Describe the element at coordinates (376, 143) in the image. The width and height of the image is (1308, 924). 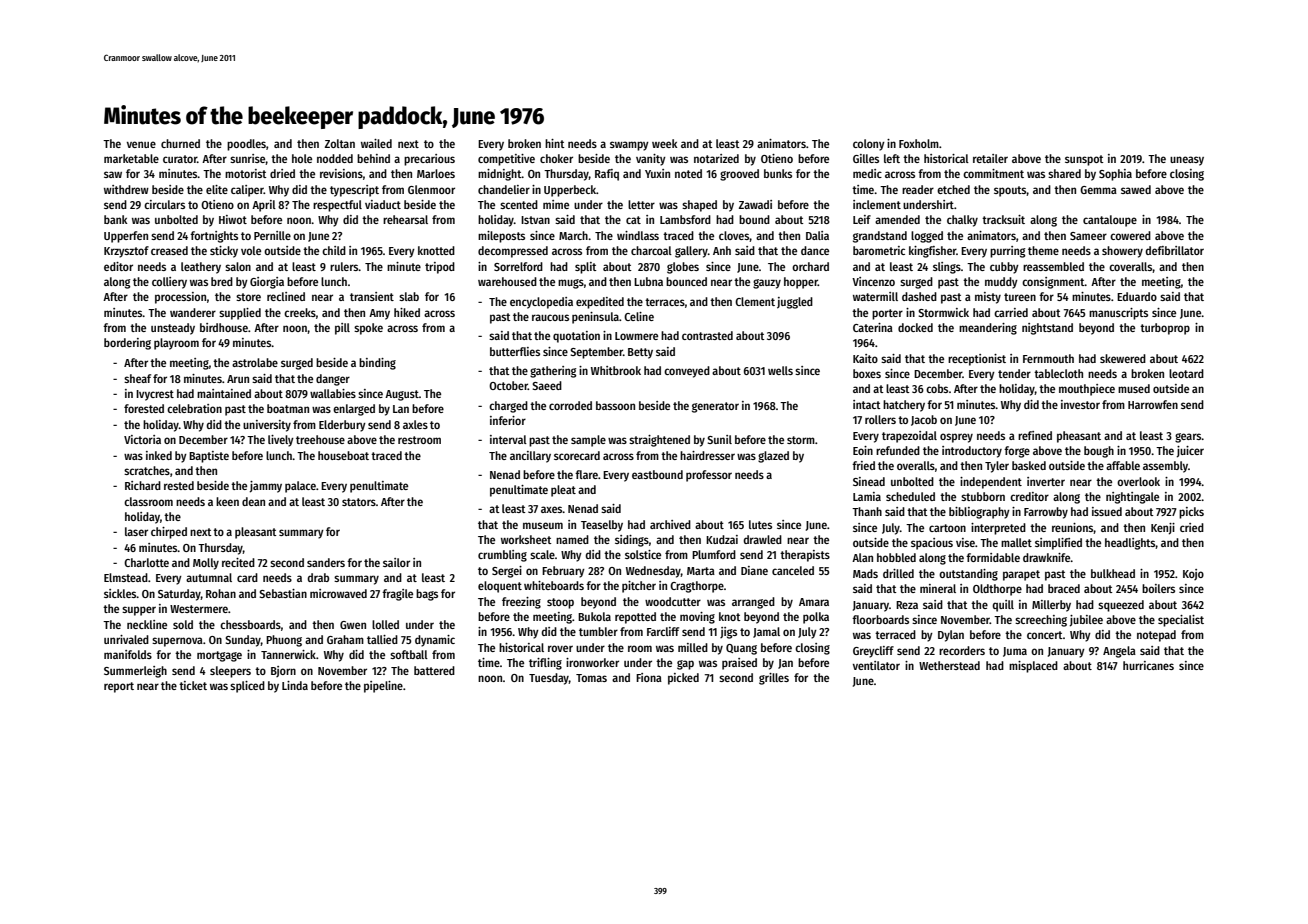
I see `wailed` at that location.
